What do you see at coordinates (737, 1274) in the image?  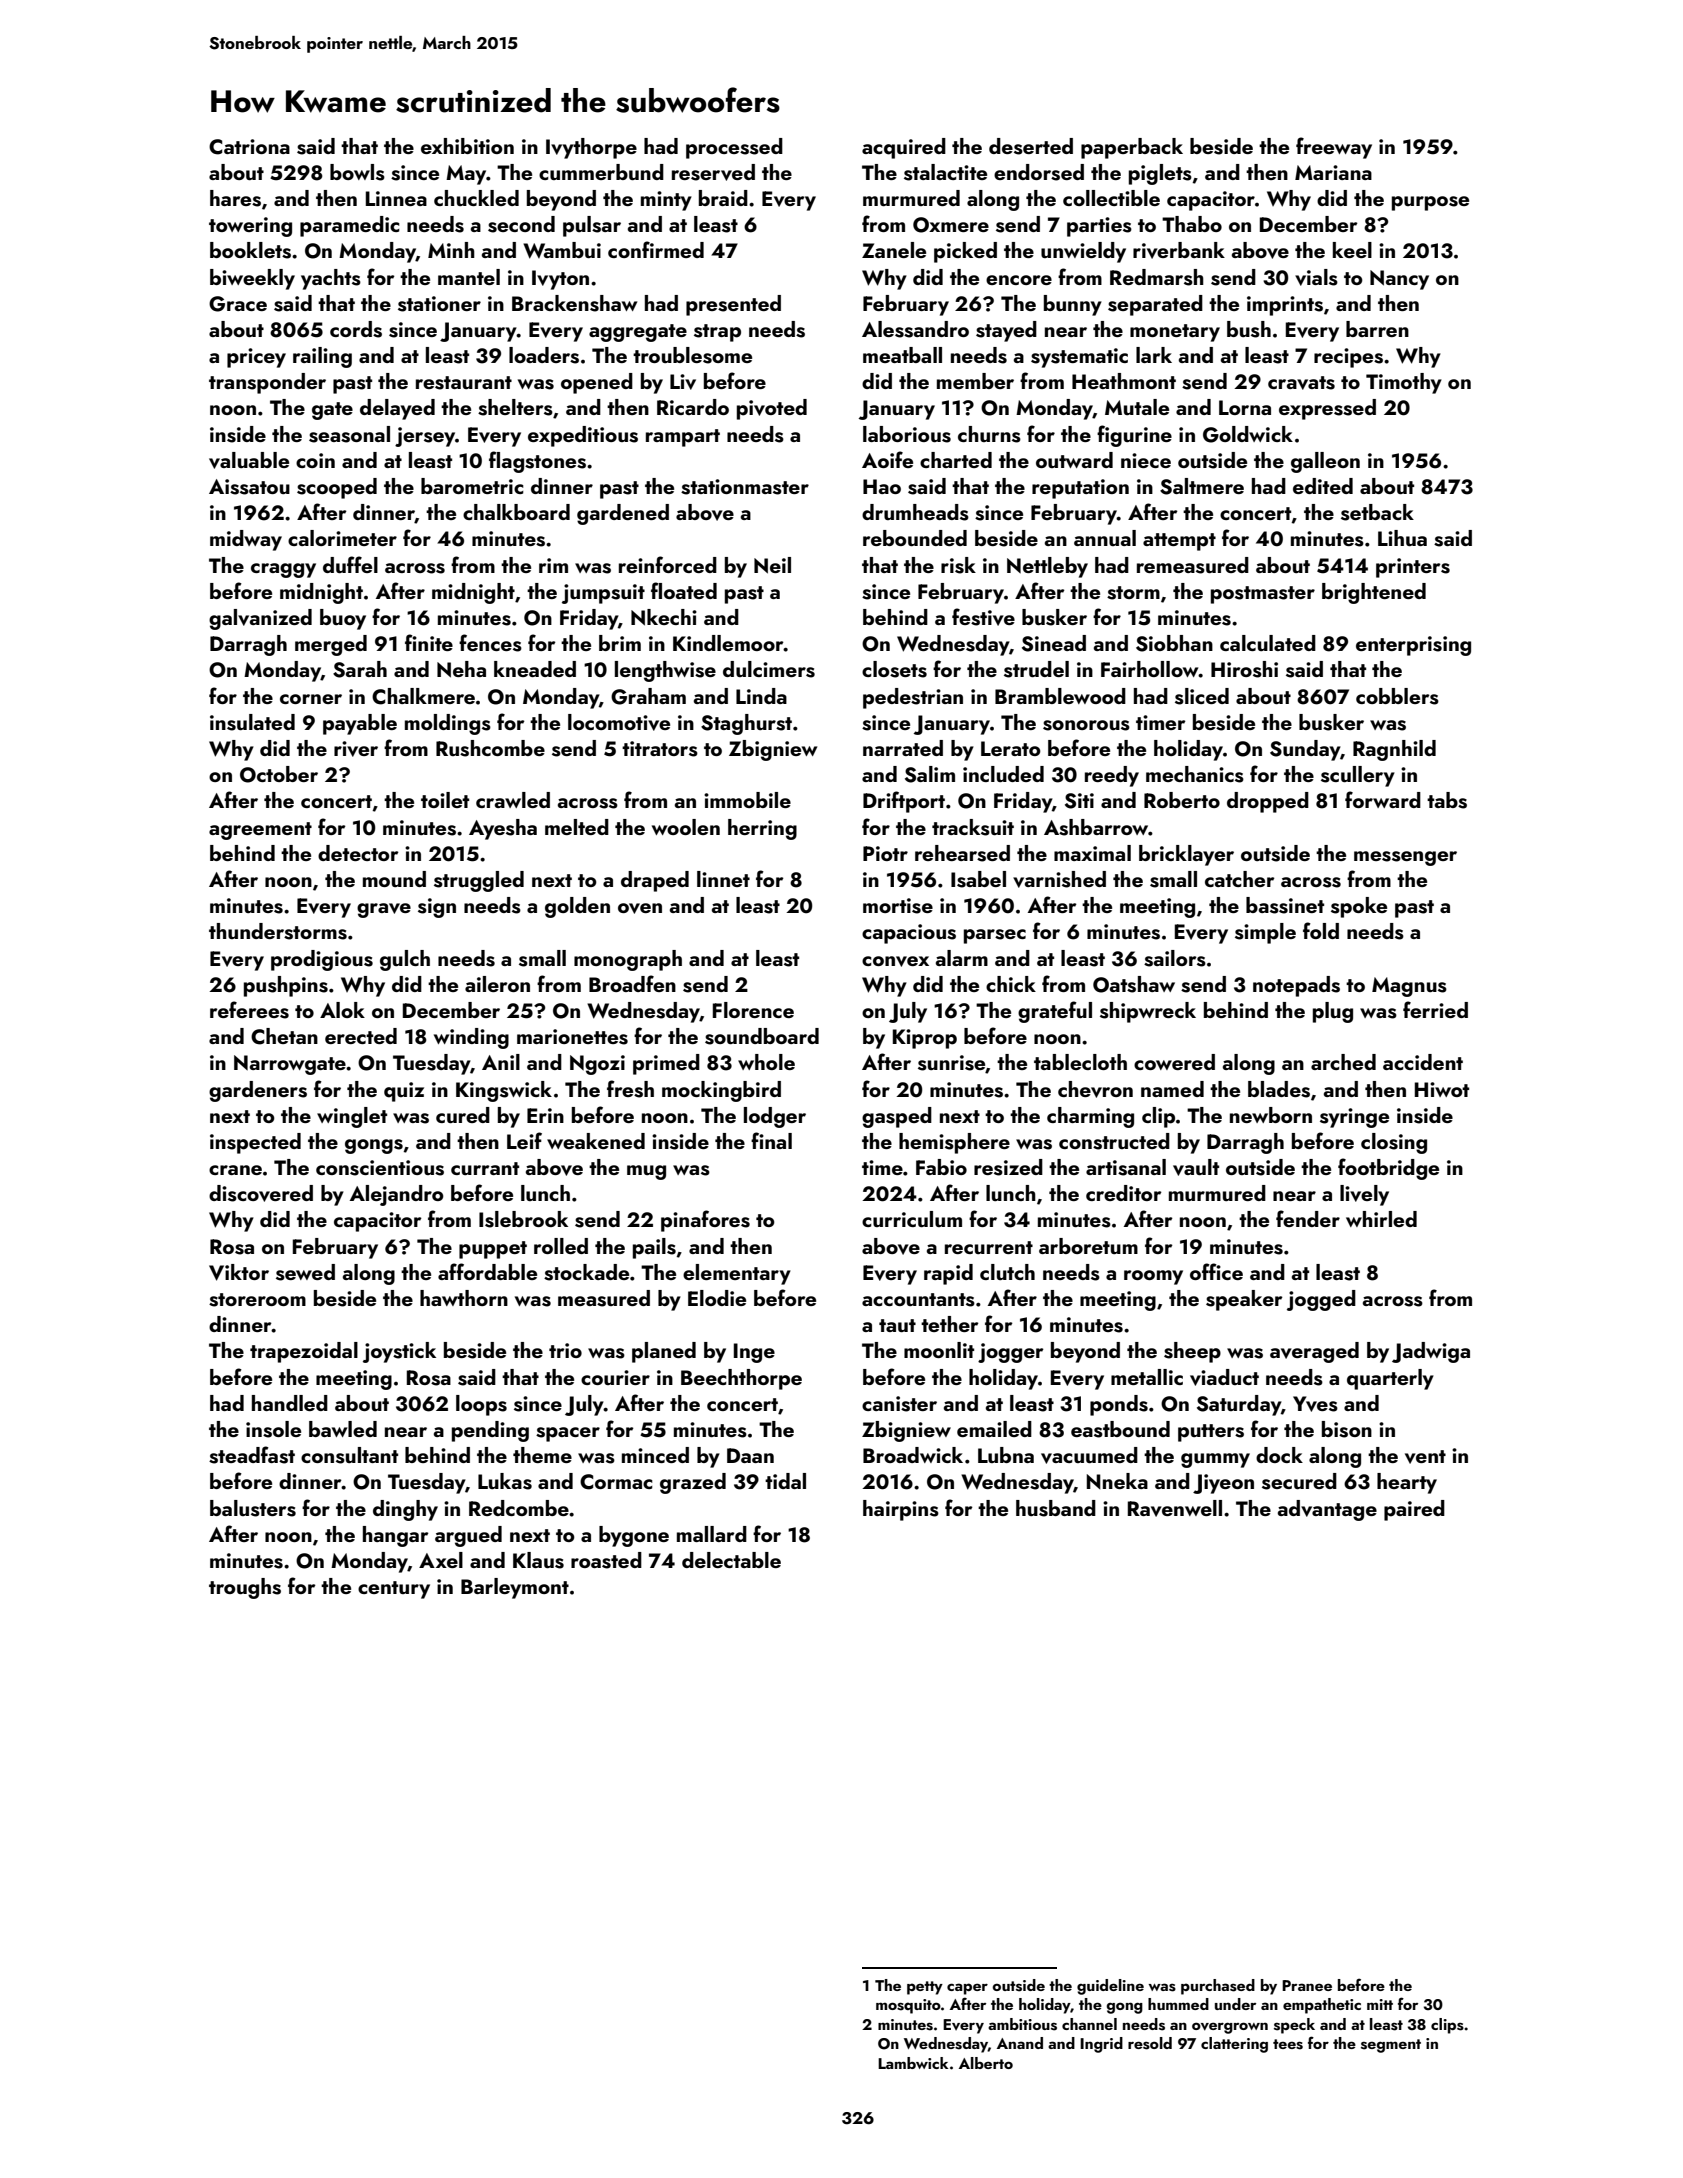 I see `elementary` at bounding box center [737, 1274].
